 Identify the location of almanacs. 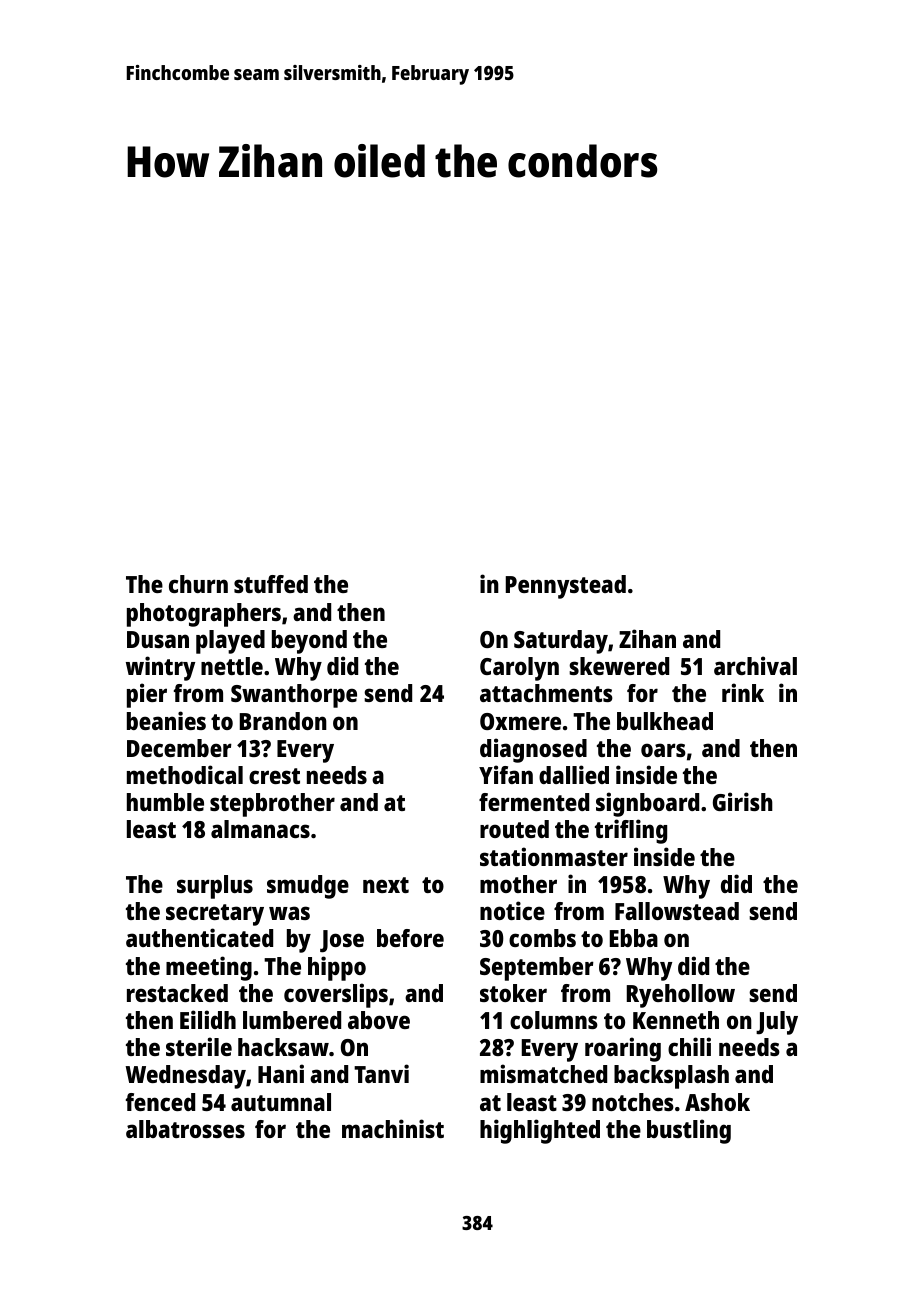
(260, 829).
